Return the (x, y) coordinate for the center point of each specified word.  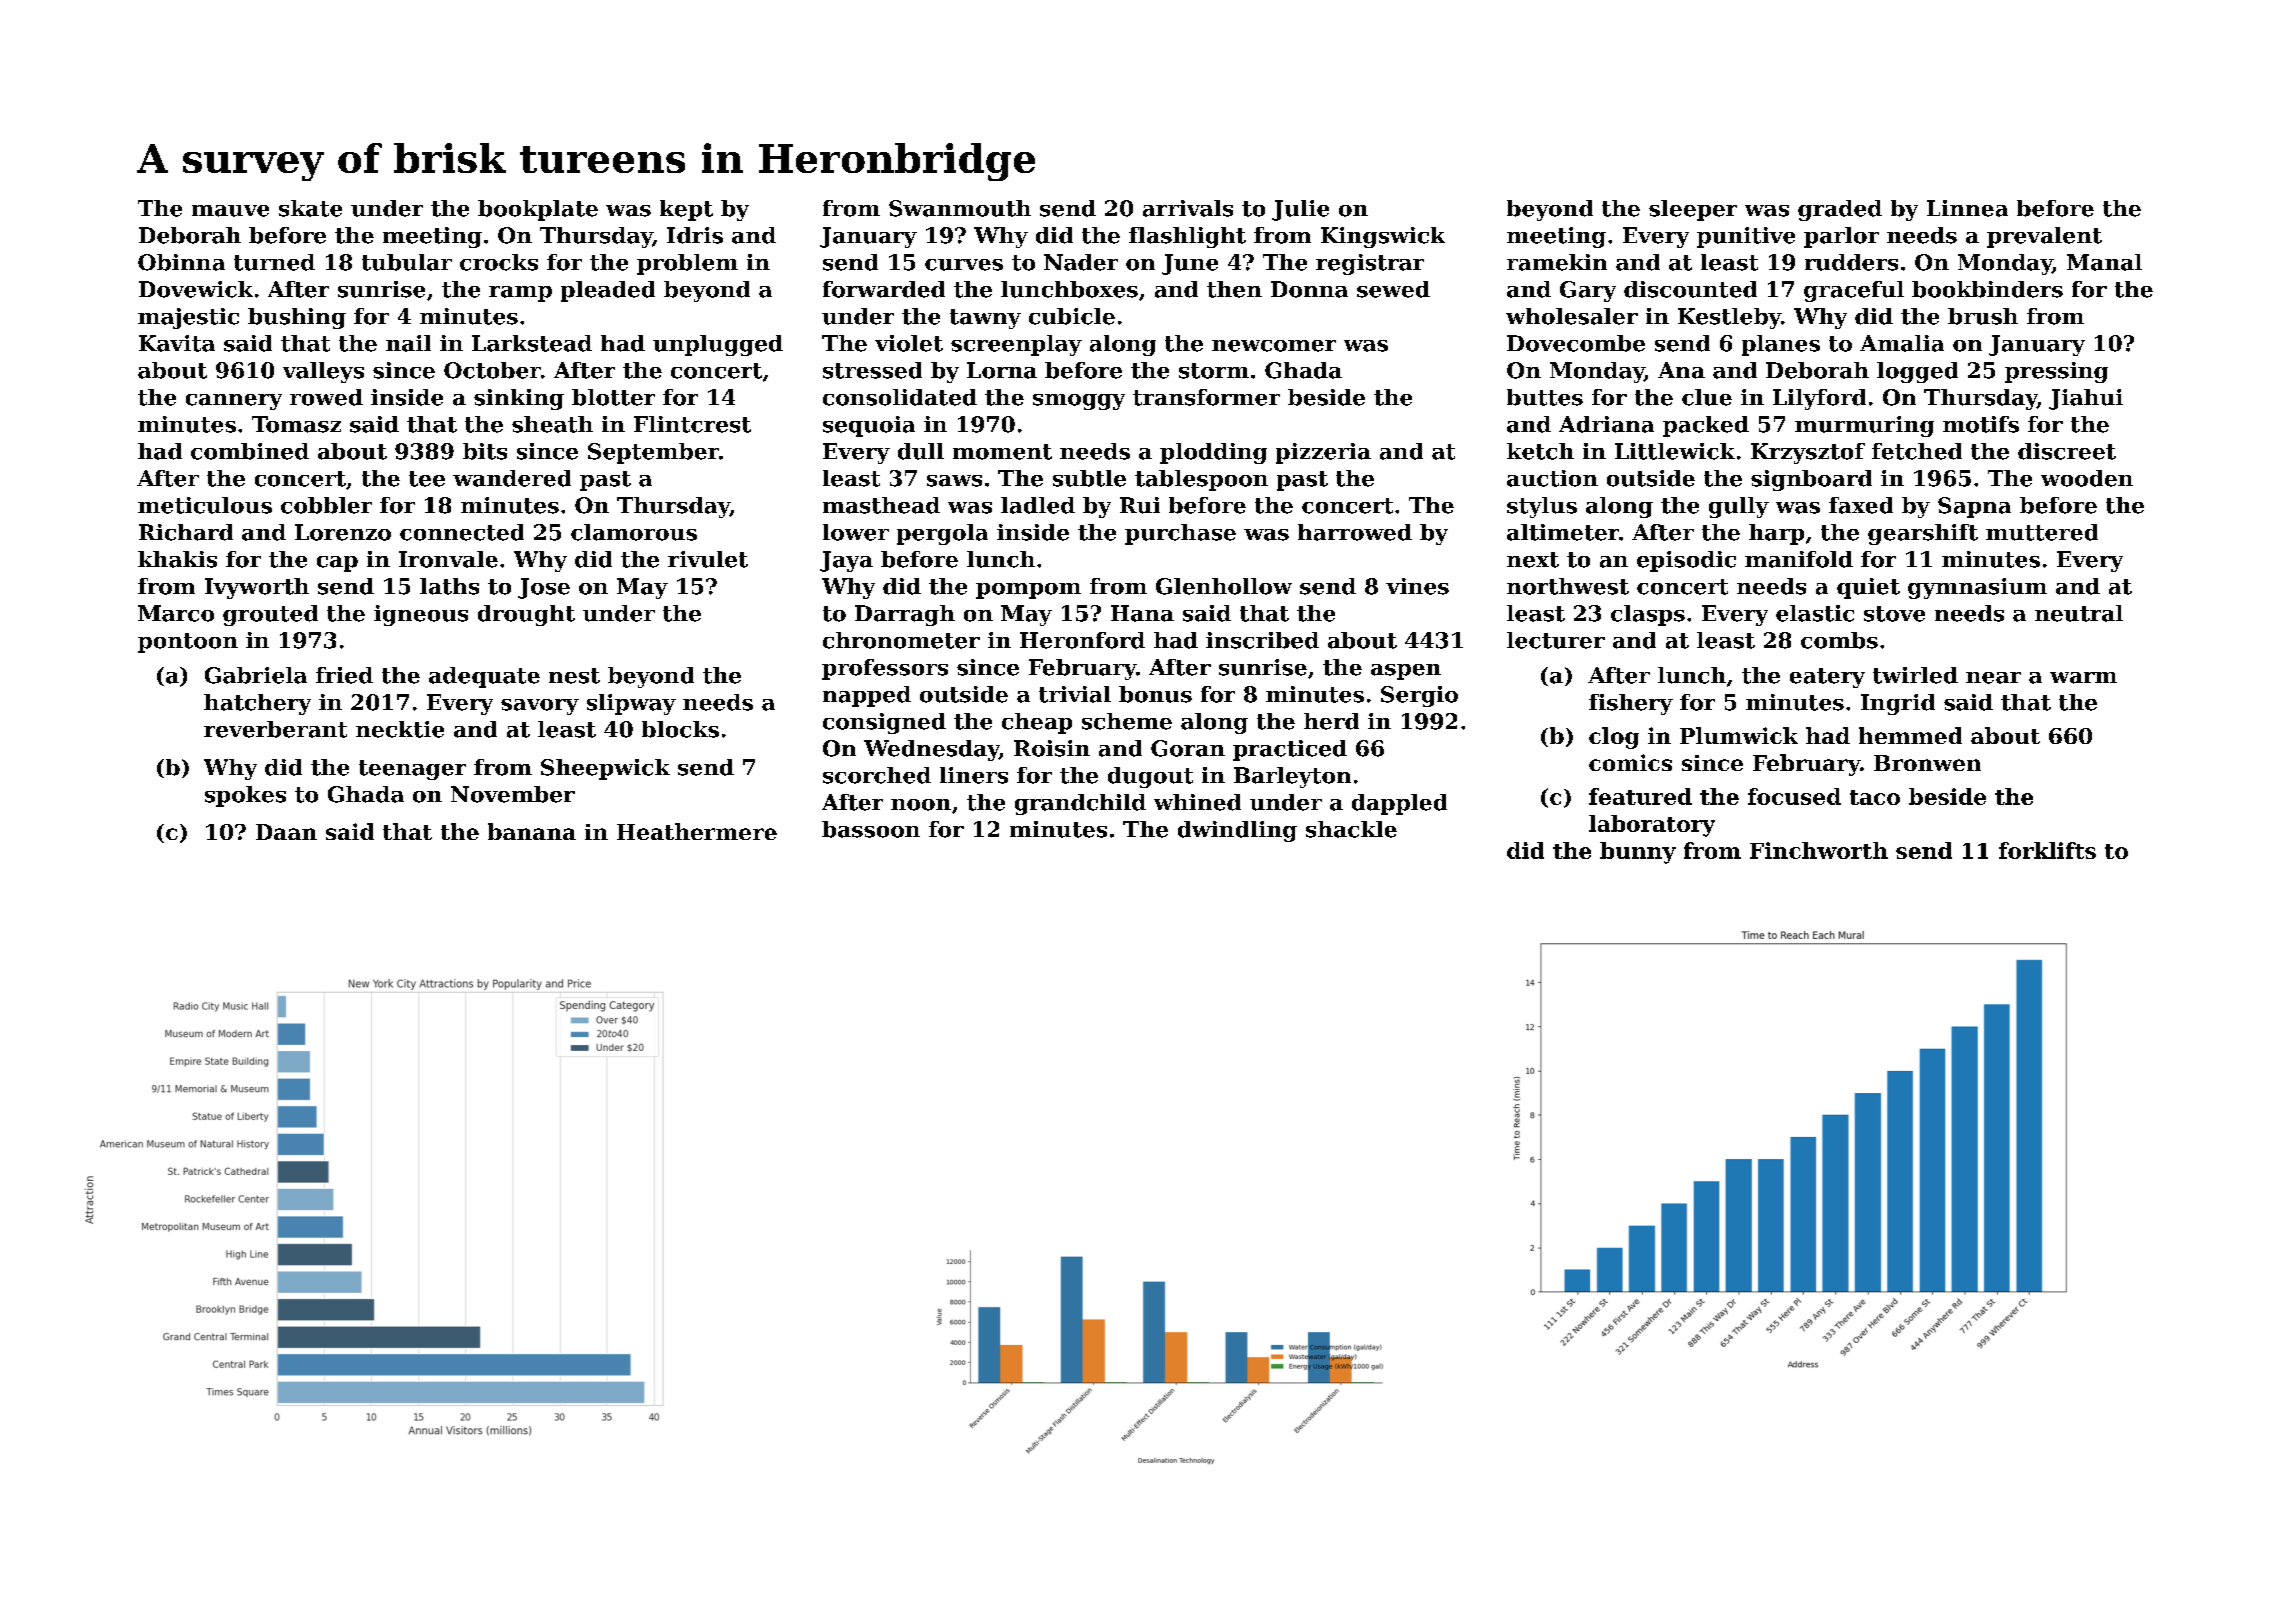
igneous (421, 615)
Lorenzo (343, 532)
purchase (1180, 534)
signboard (1811, 480)
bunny (1638, 853)
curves (964, 265)
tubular (407, 262)
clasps (1648, 615)
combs (1839, 640)
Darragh (905, 615)
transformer (1206, 397)
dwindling (1237, 831)
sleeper (1693, 210)
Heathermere (697, 831)
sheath (552, 424)
